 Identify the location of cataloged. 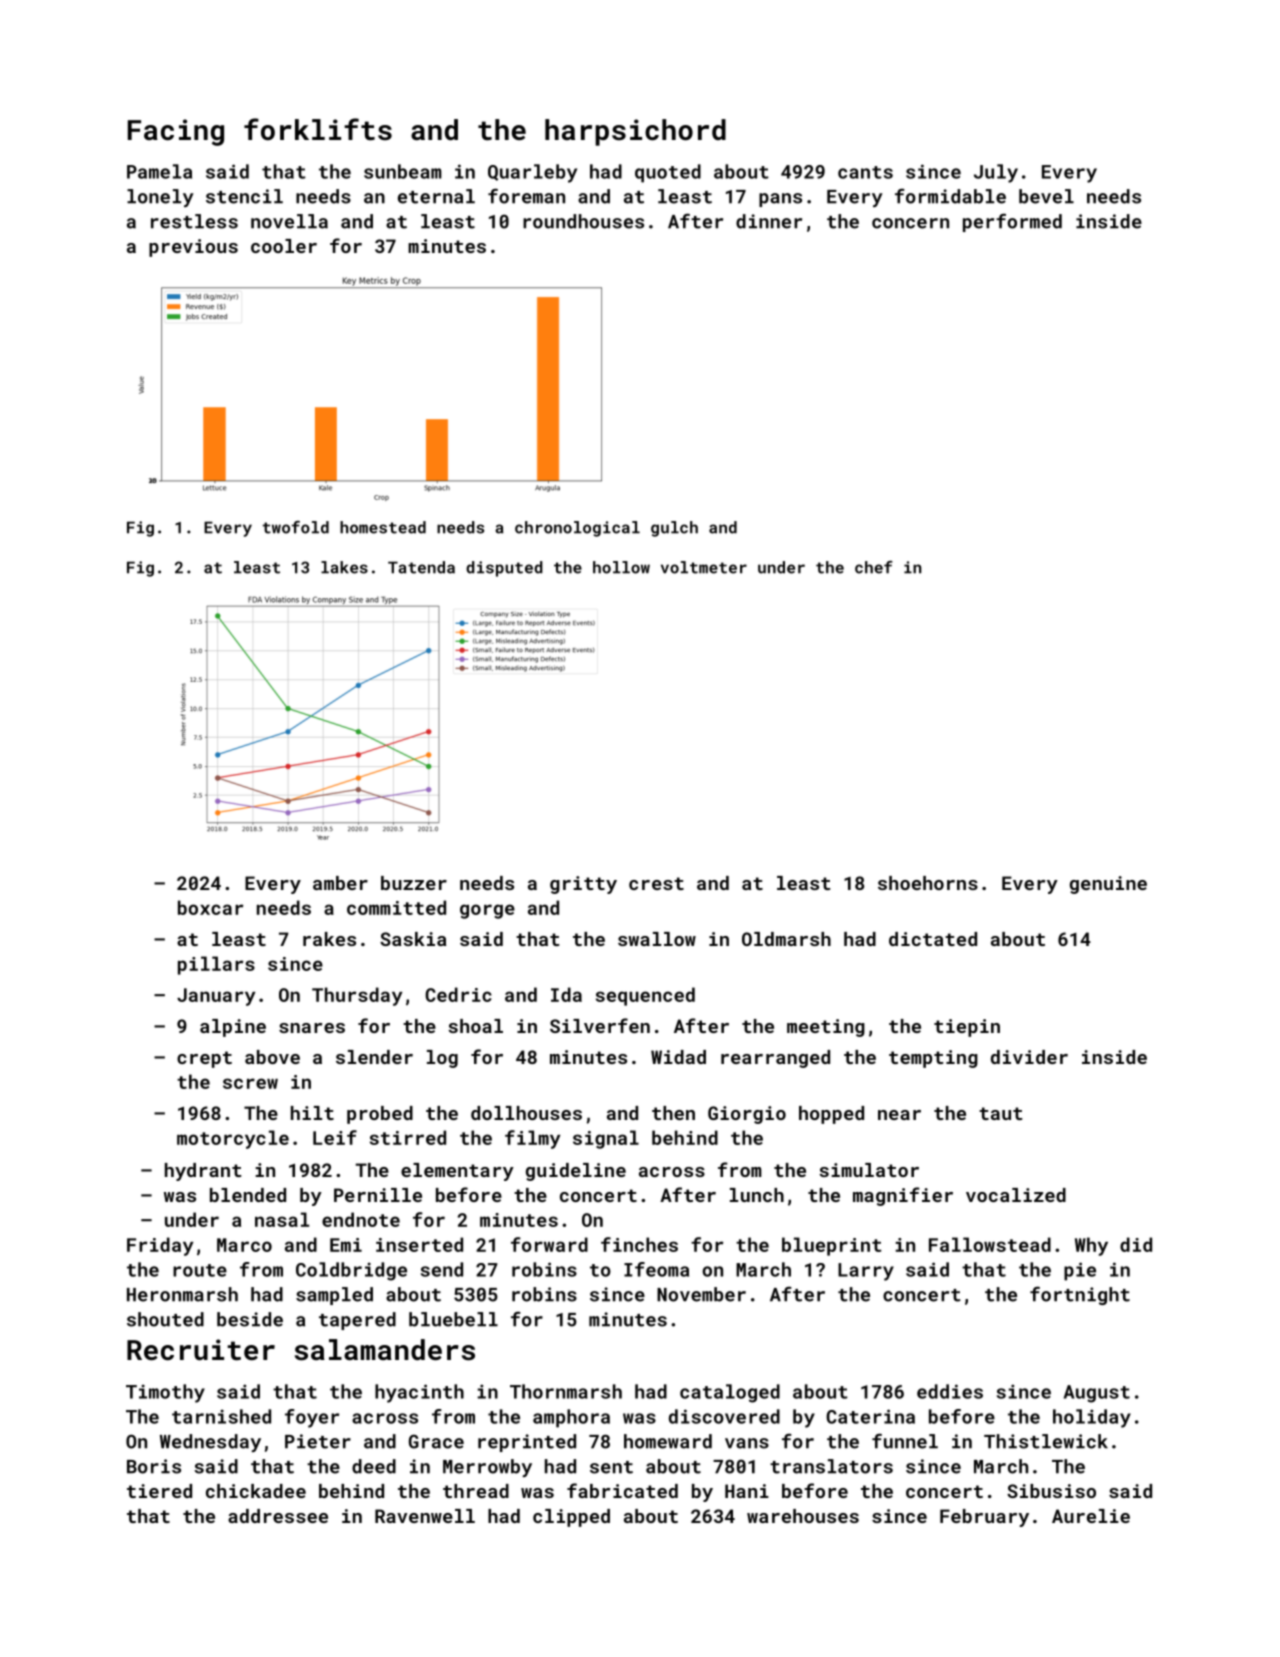
(730, 1393).
